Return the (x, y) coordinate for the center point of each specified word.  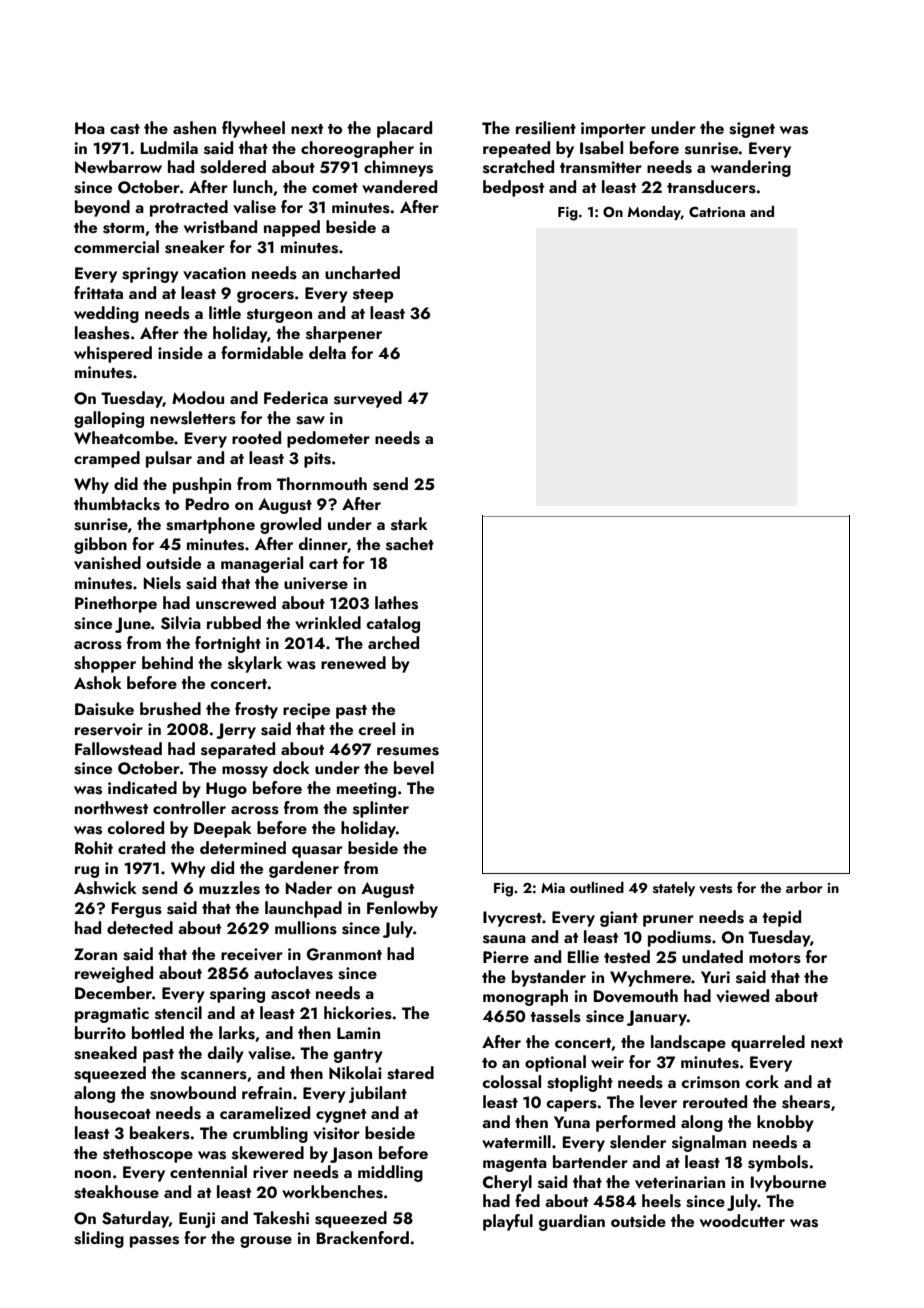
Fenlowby (402, 909)
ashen (194, 128)
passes (154, 1242)
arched (393, 642)
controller (189, 807)
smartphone (210, 525)
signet (752, 130)
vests (715, 889)
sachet (410, 544)
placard (404, 129)
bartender (590, 1161)
